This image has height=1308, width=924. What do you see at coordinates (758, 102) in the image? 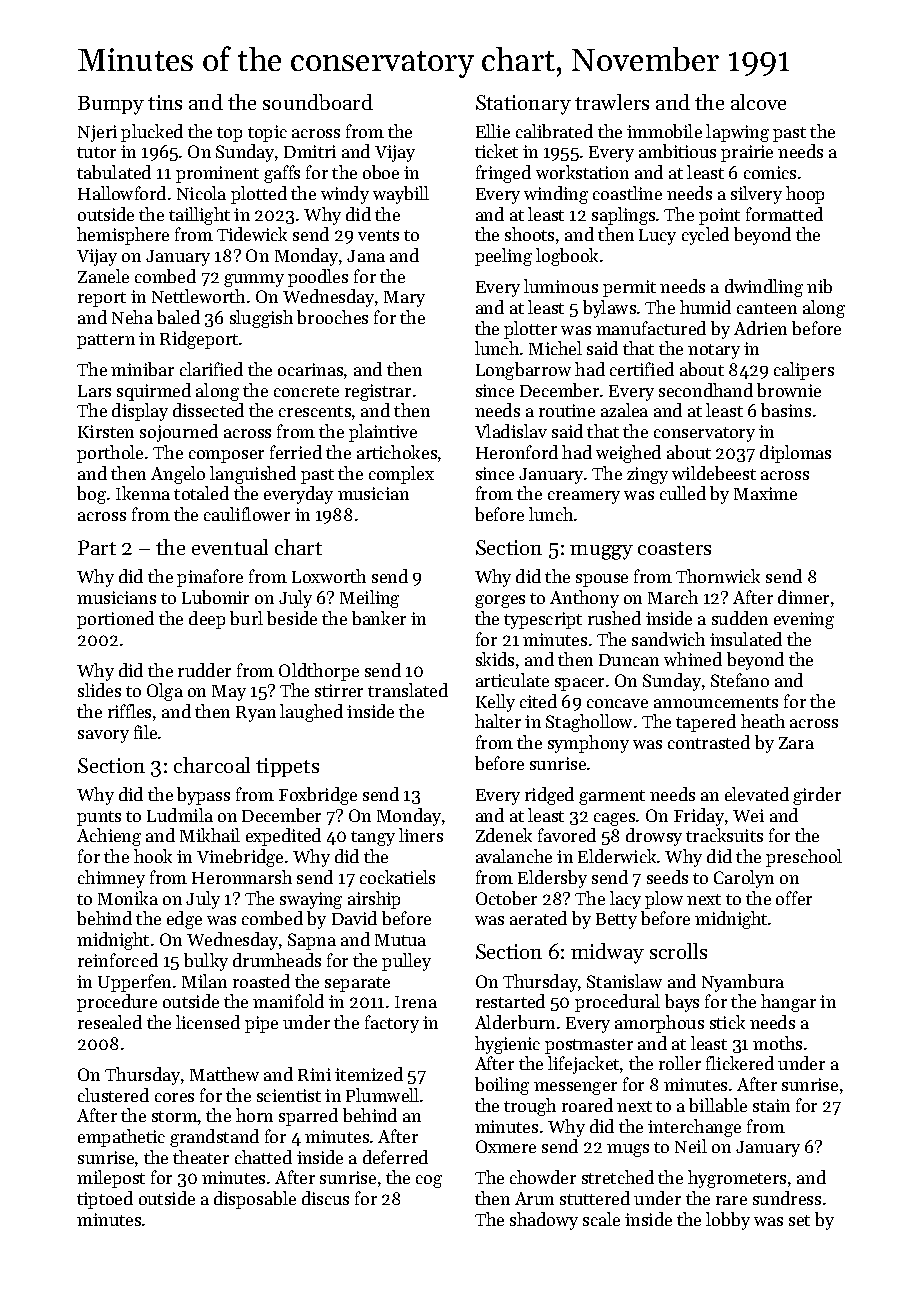
I see `alcove` at bounding box center [758, 102].
